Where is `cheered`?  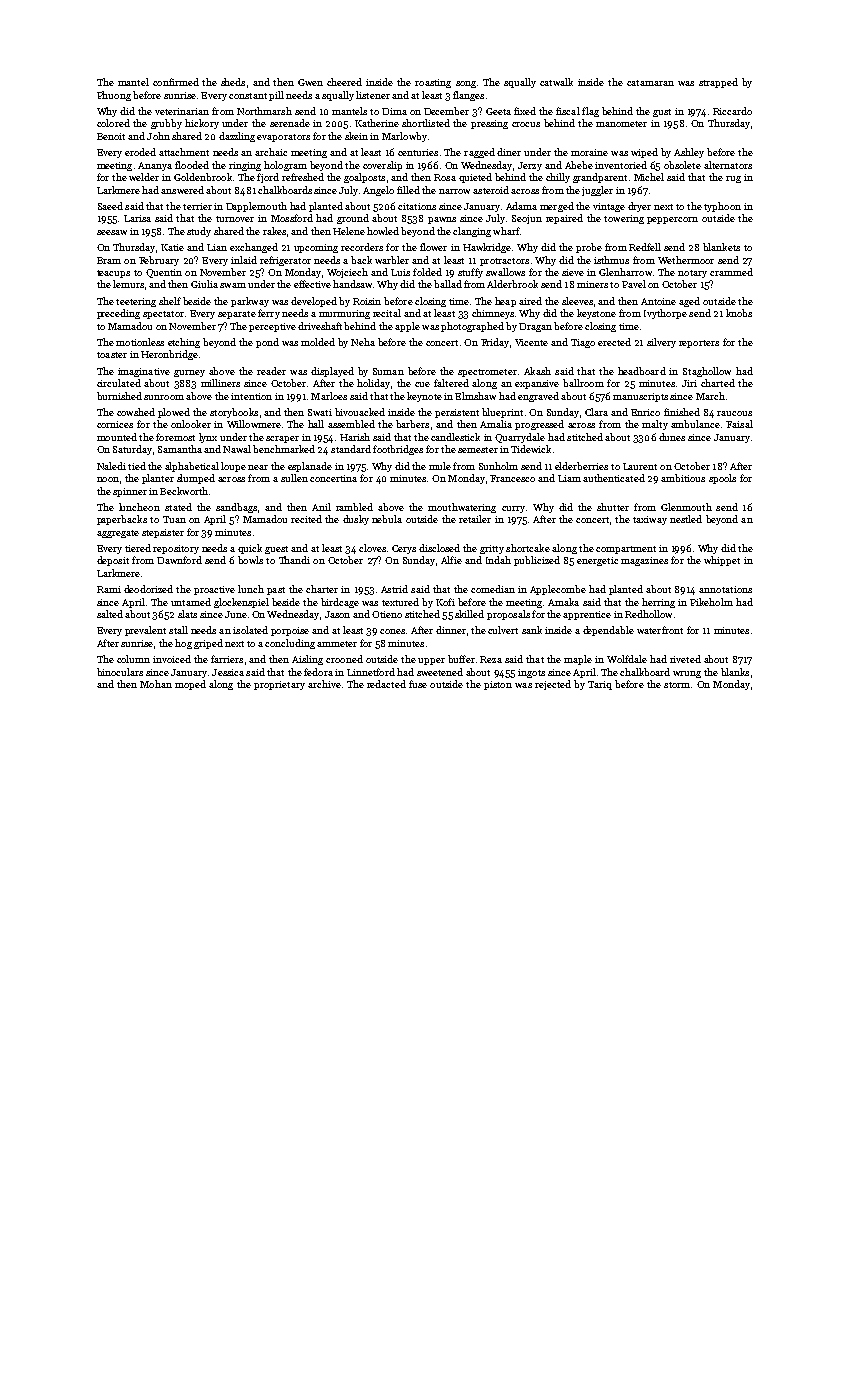 cheered is located at coordinates (344, 82).
